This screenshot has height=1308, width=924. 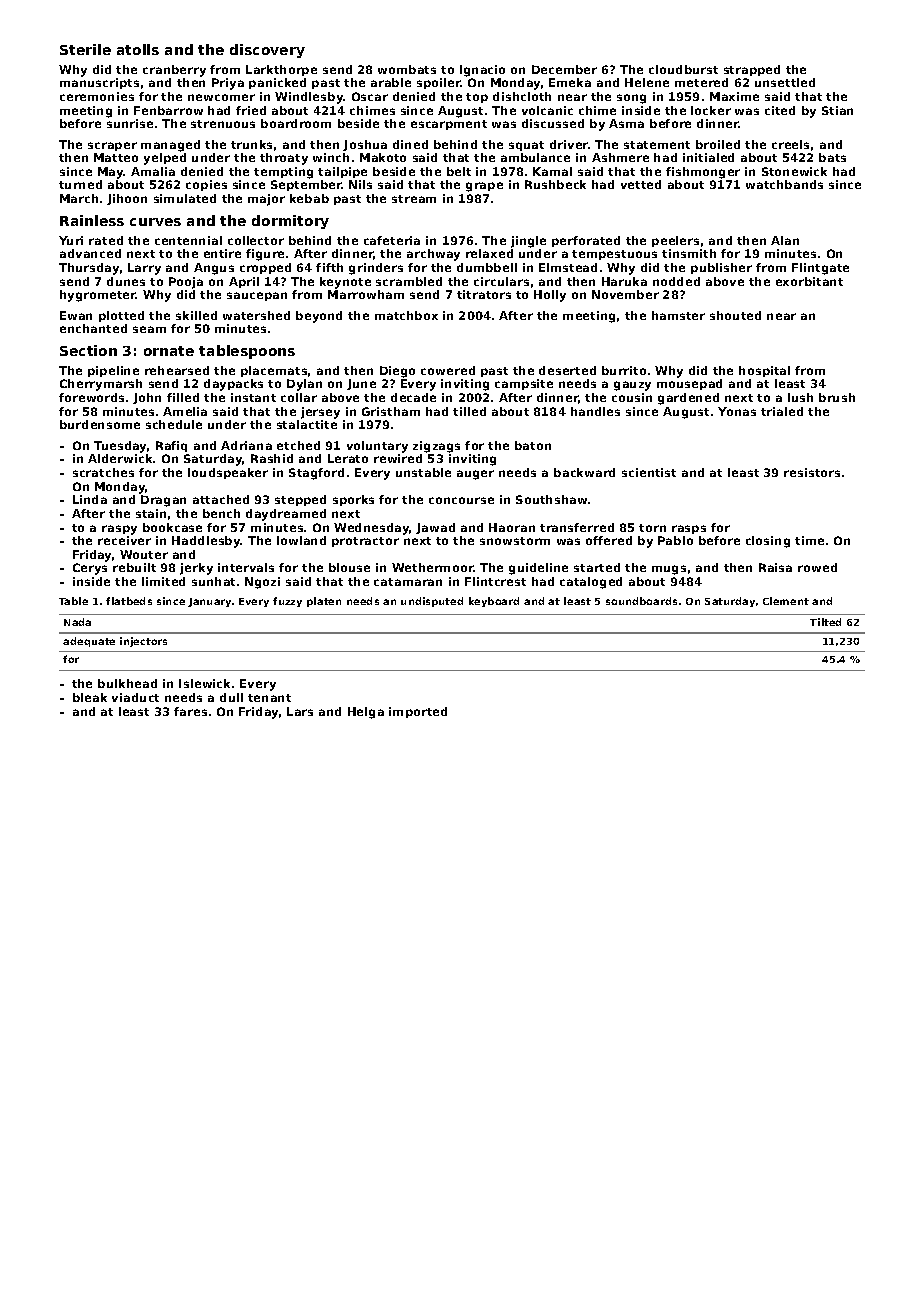 I want to click on viaduct, so click(x=135, y=697).
